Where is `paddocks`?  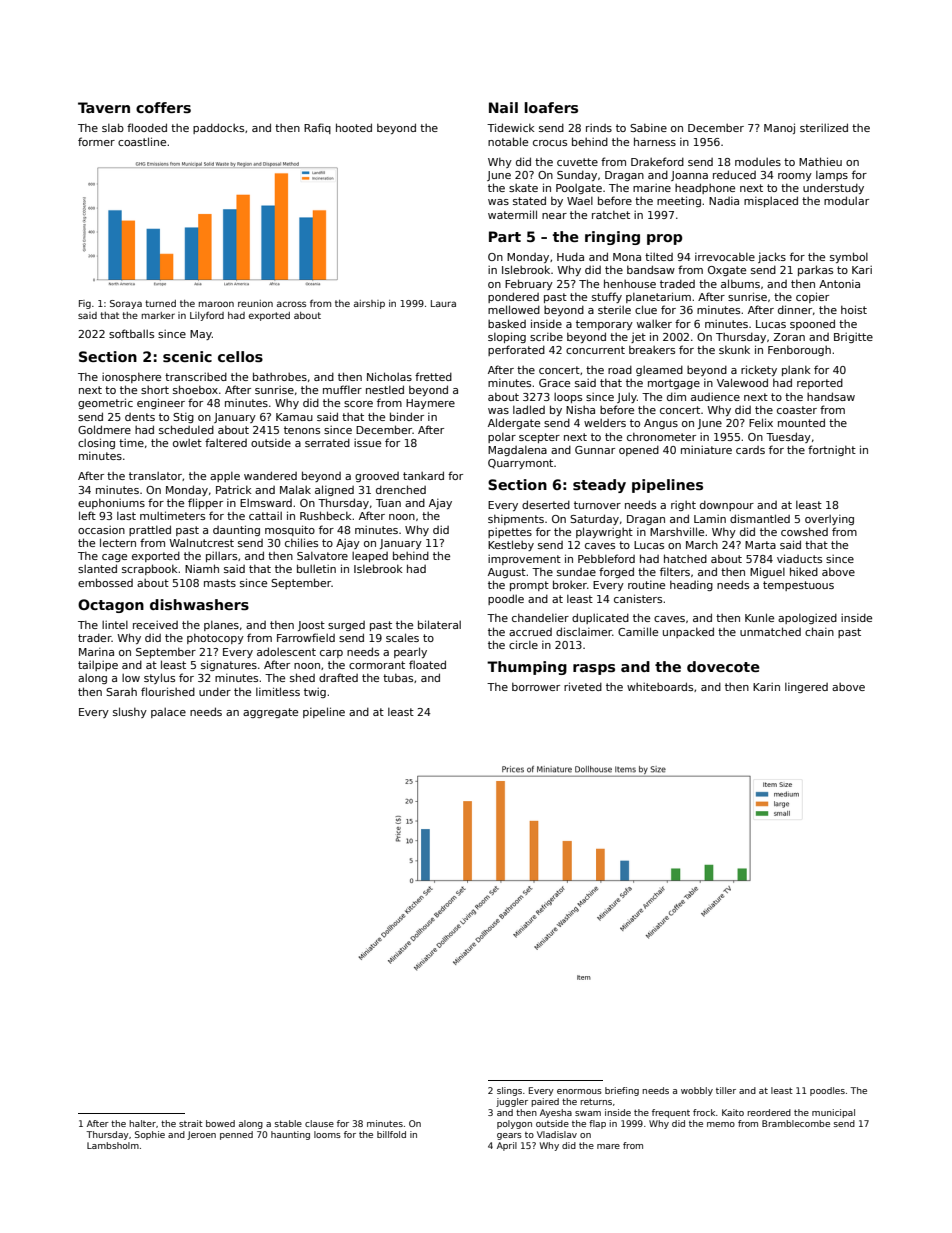 paddocks is located at coordinates (218, 128).
